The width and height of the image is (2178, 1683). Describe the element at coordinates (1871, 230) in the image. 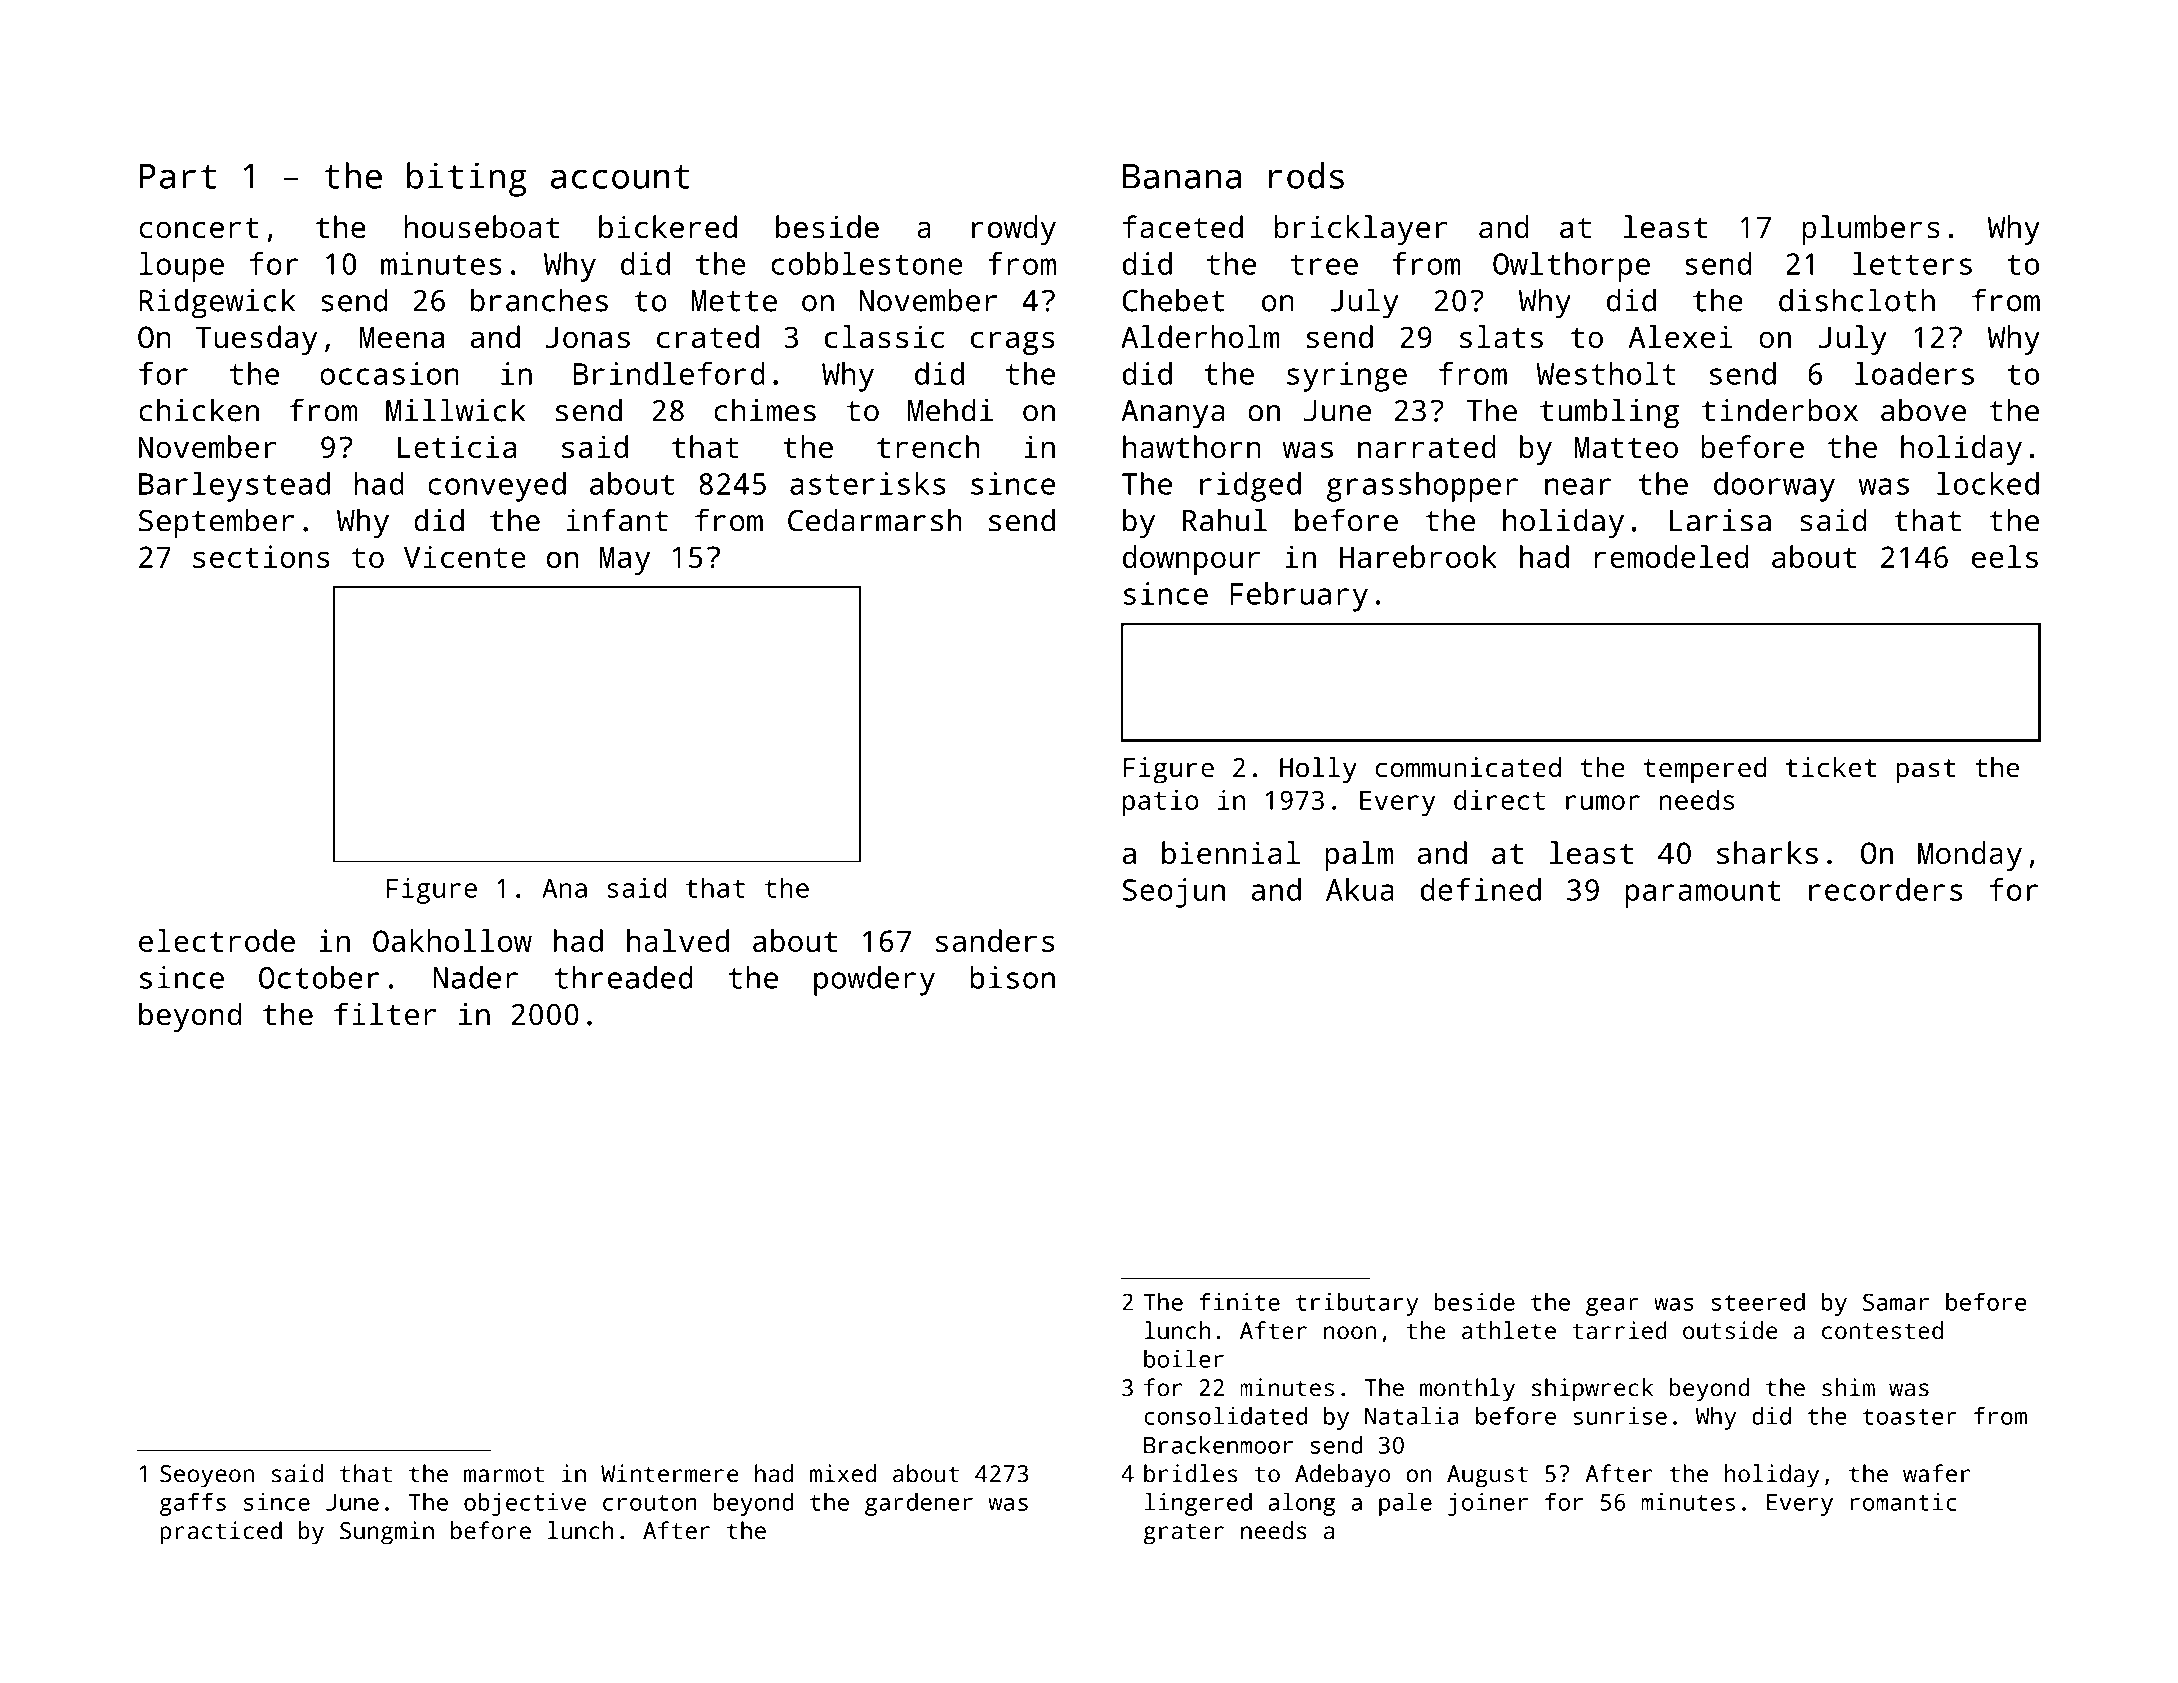

I see `plumbers` at that location.
